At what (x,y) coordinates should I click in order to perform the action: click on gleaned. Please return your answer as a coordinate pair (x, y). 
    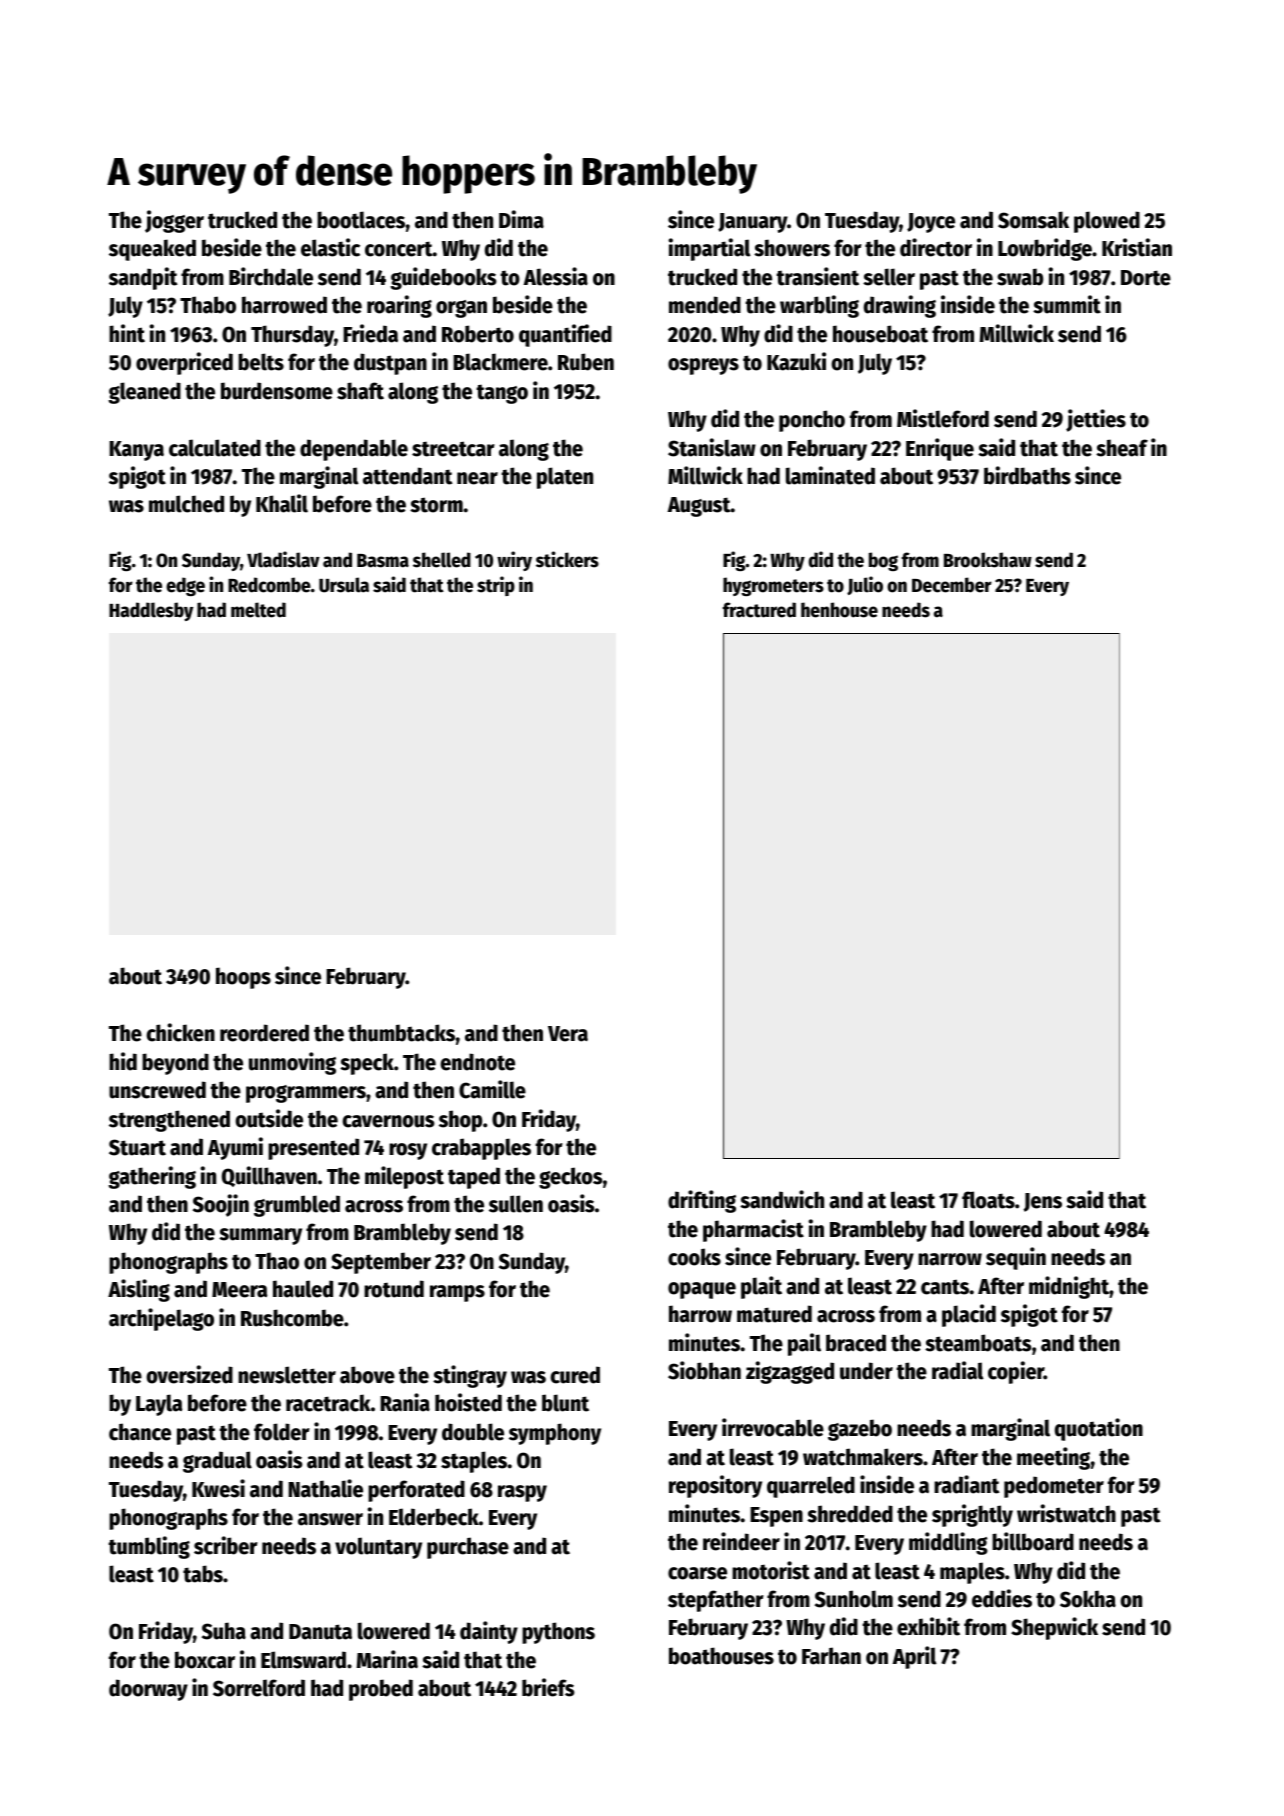
    Looking at the image, I should click on (144, 393).
